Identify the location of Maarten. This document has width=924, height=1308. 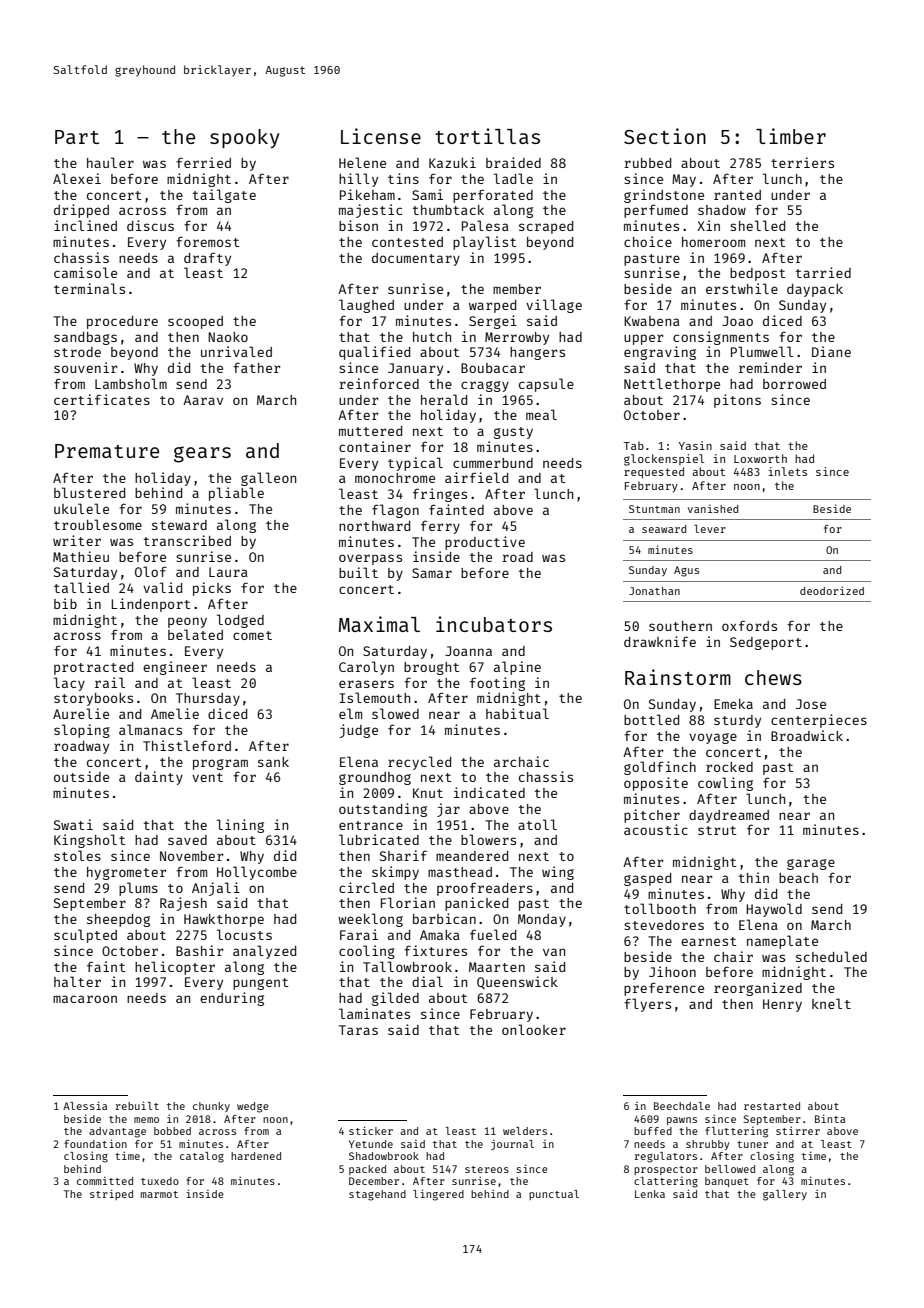
(497, 967).
